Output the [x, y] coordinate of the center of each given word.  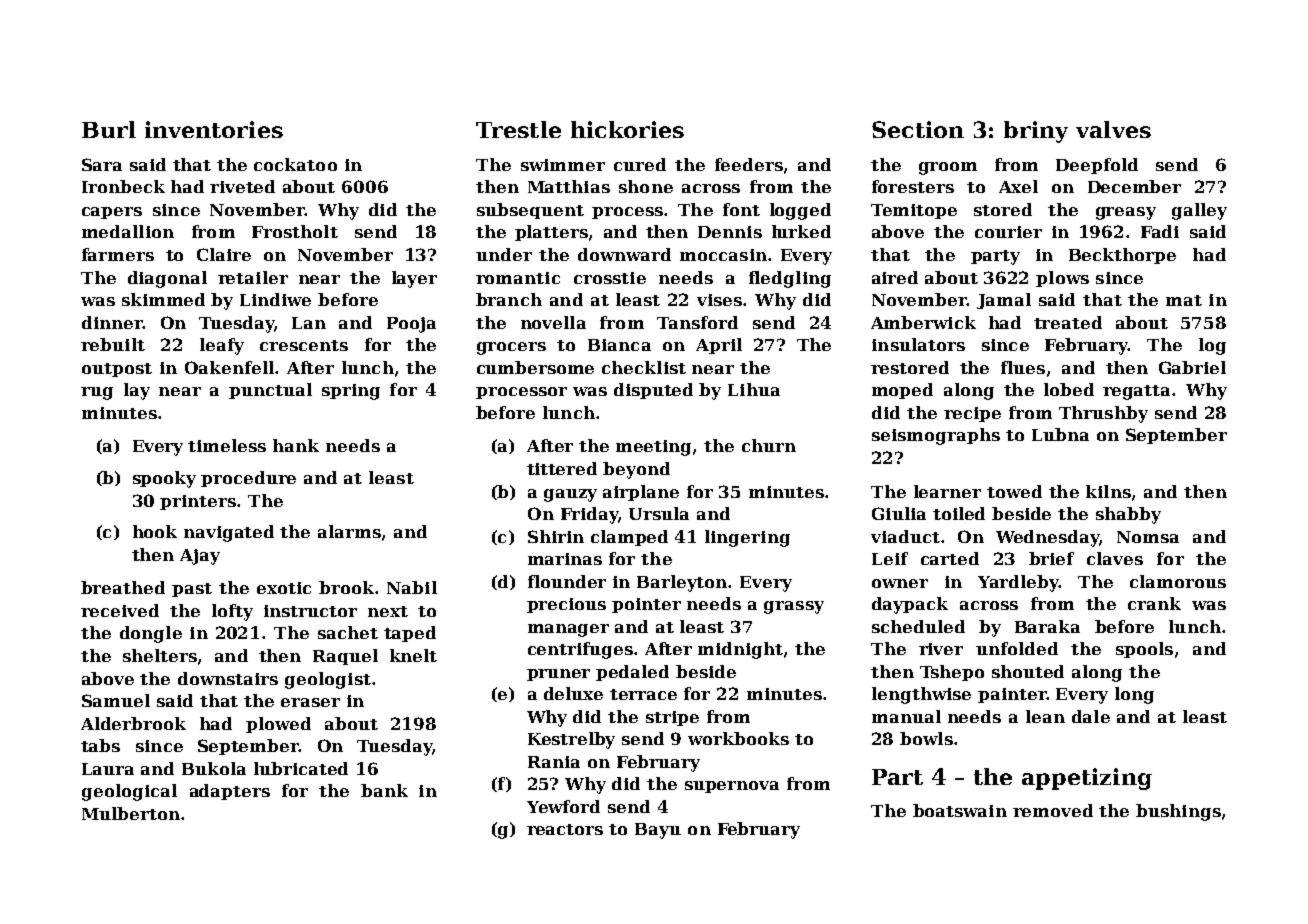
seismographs [936, 436]
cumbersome [535, 367]
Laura [108, 769]
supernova [732, 787]
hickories [627, 129]
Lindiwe [275, 299]
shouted [1028, 671]
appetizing [1087, 779]
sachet [348, 632]
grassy [794, 607]
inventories [214, 129]
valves [1113, 129]
